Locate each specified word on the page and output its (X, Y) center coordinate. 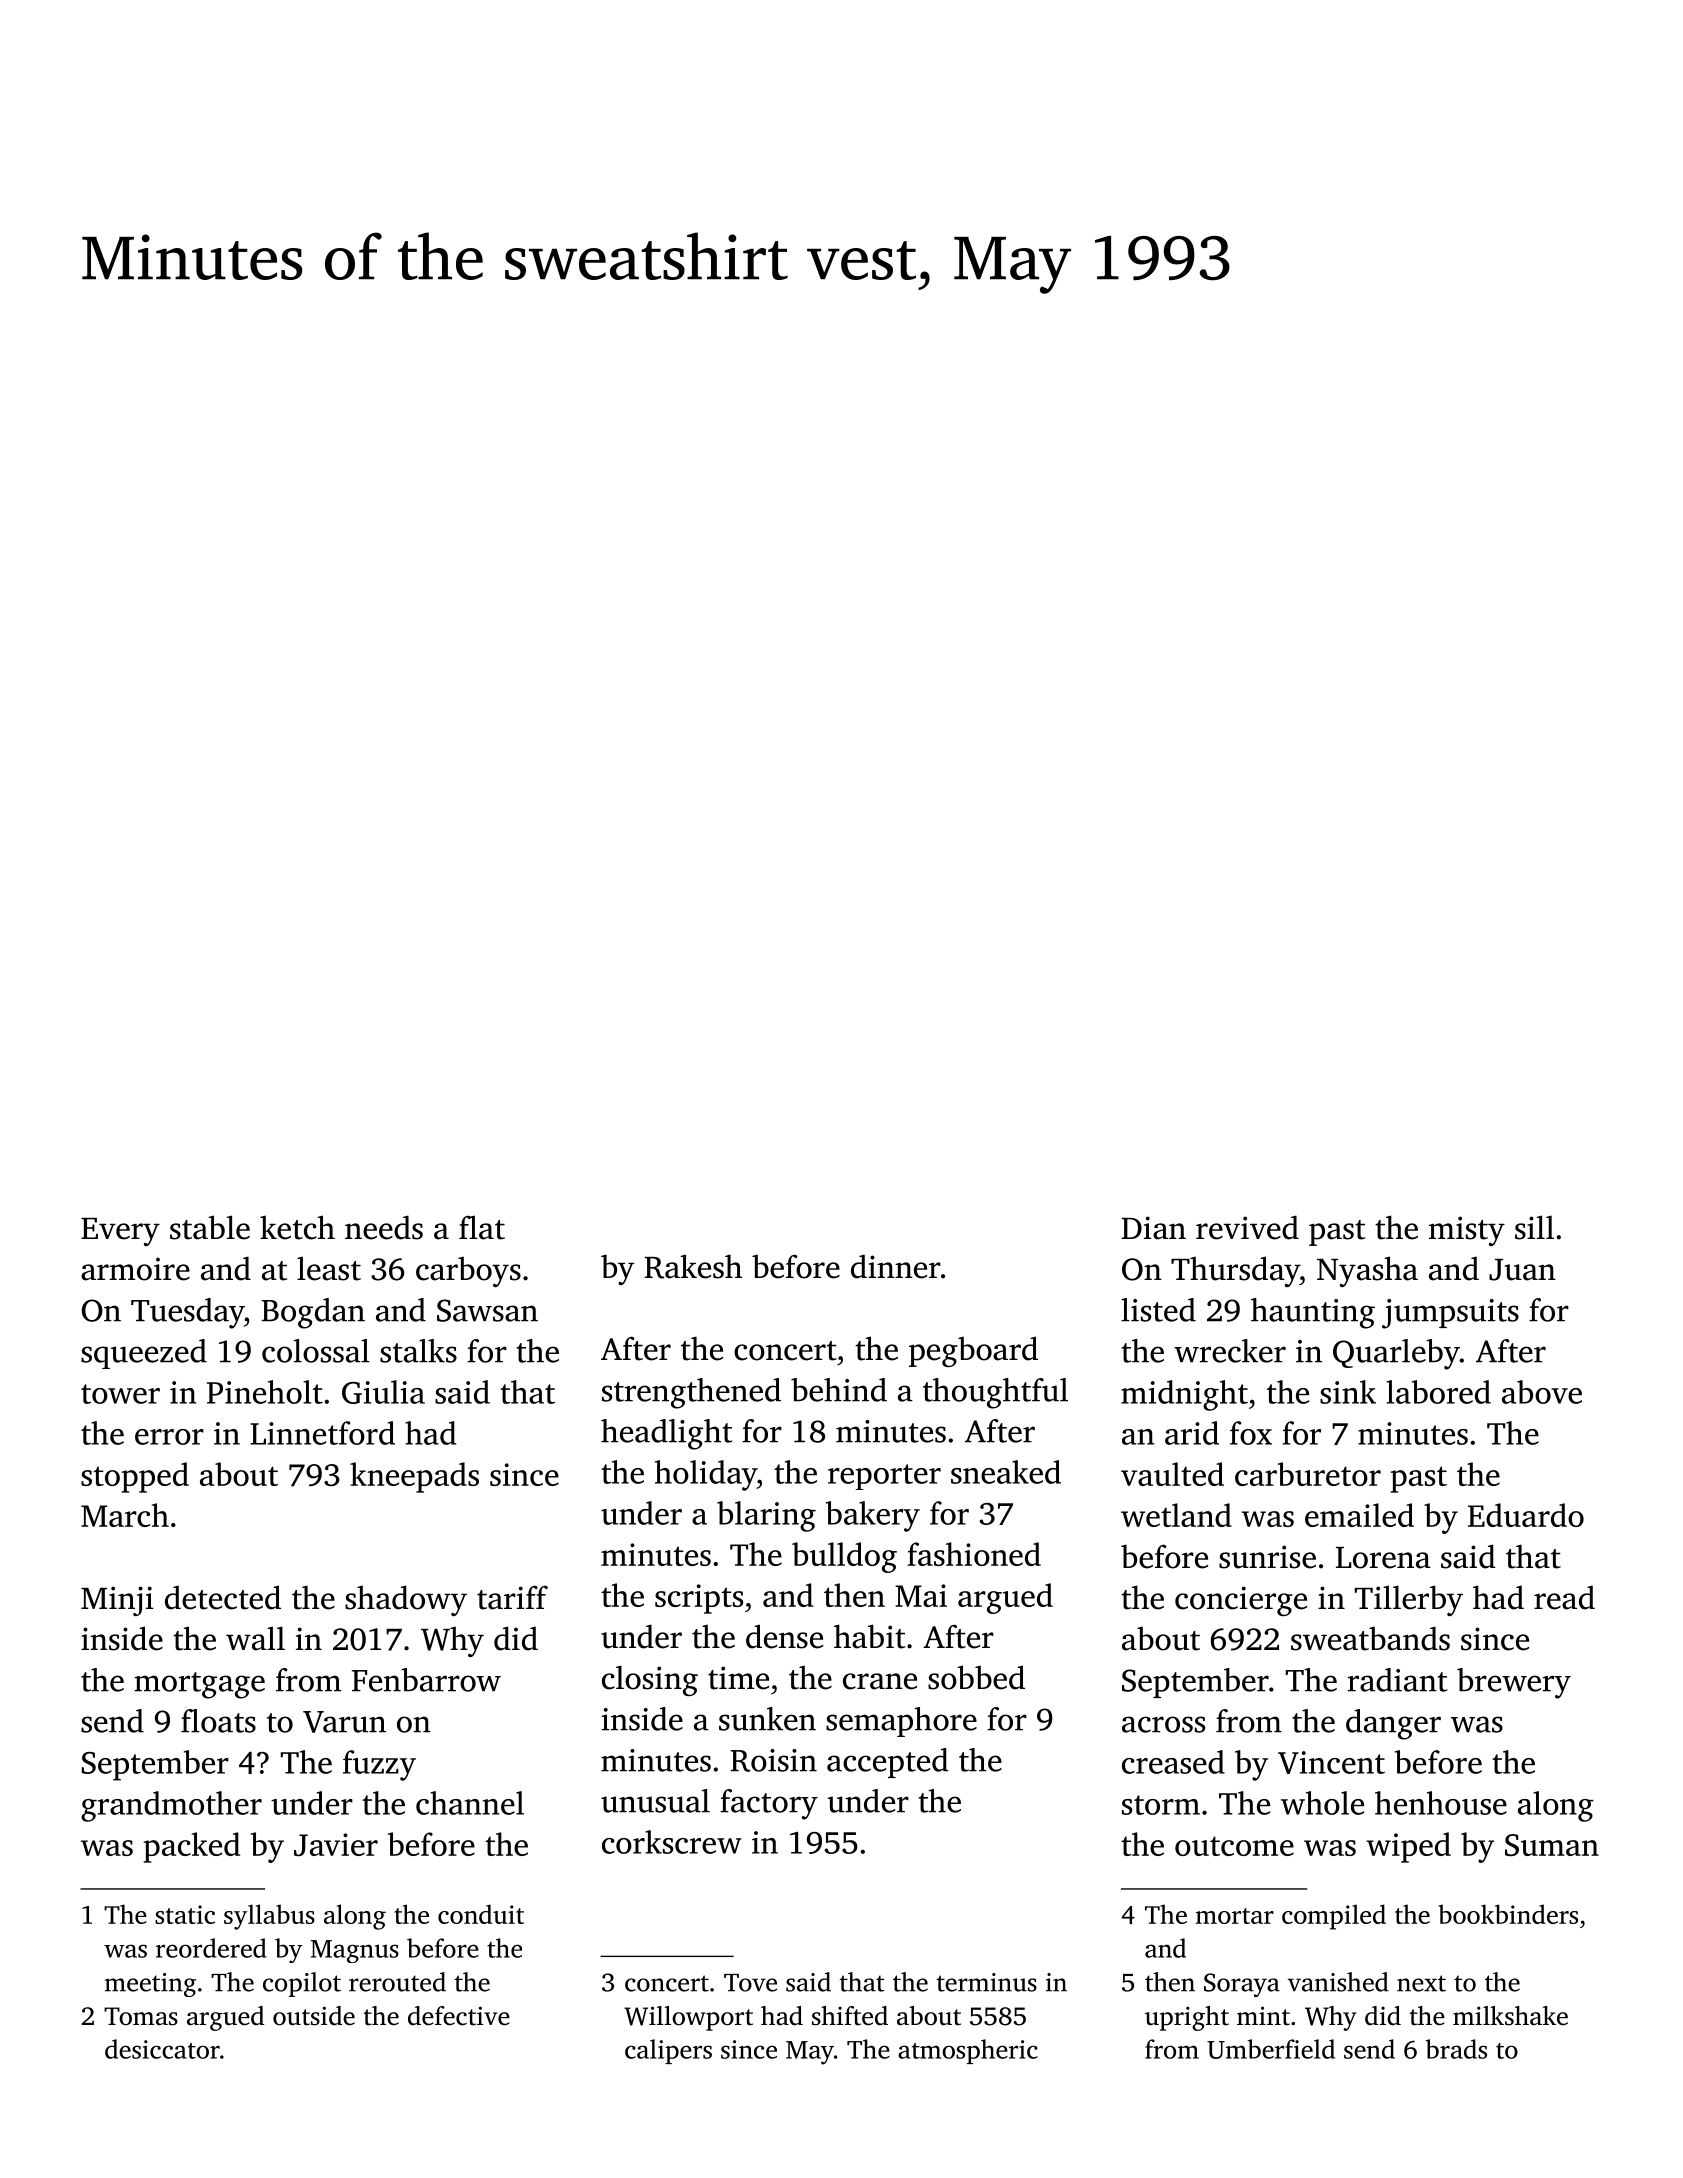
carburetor (1308, 1474)
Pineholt (265, 1392)
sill (1534, 1227)
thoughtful (995, 1393)
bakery (873, 1516)
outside (314, 2016)
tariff (512, 1598)
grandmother (171, 1806)
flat (482, 1227)
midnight (1184, 1395)
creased (1173, 1762)
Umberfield (1271, 2049)
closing (650, 1680)
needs (384, 1227)
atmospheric (968, 2051)
